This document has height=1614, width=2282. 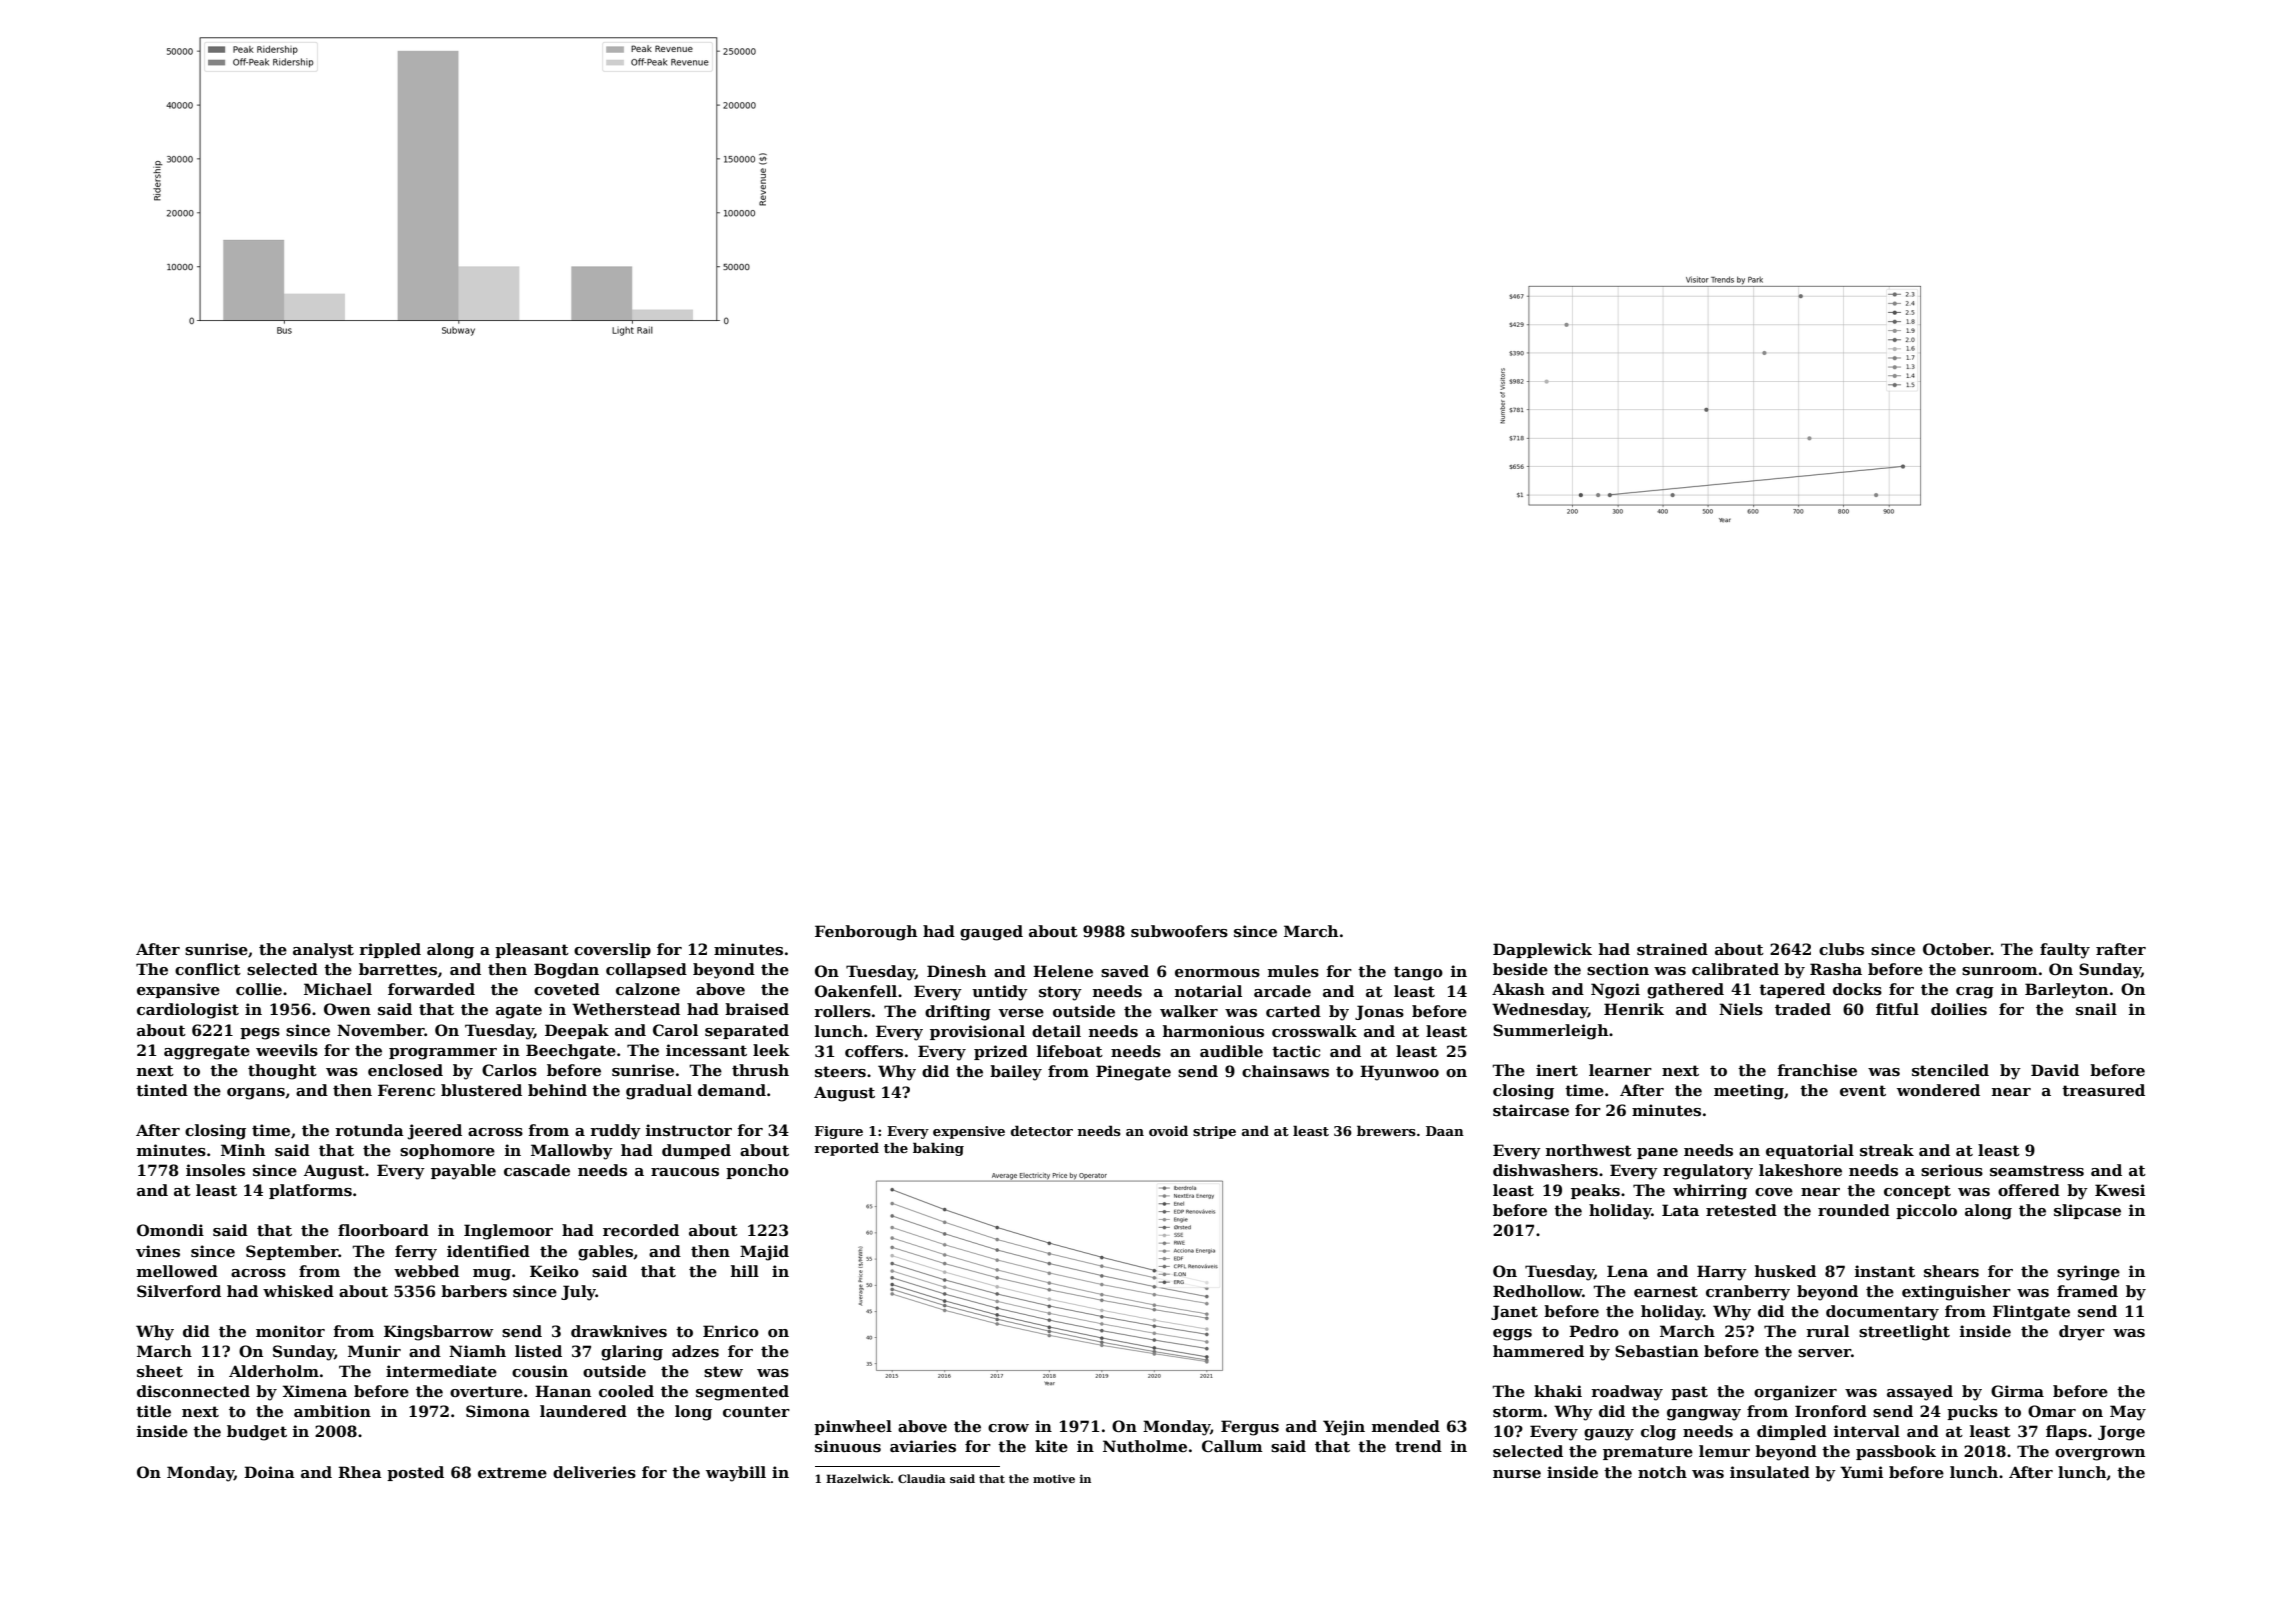 I want to click on sheet, so click(x=160, y=1371).
